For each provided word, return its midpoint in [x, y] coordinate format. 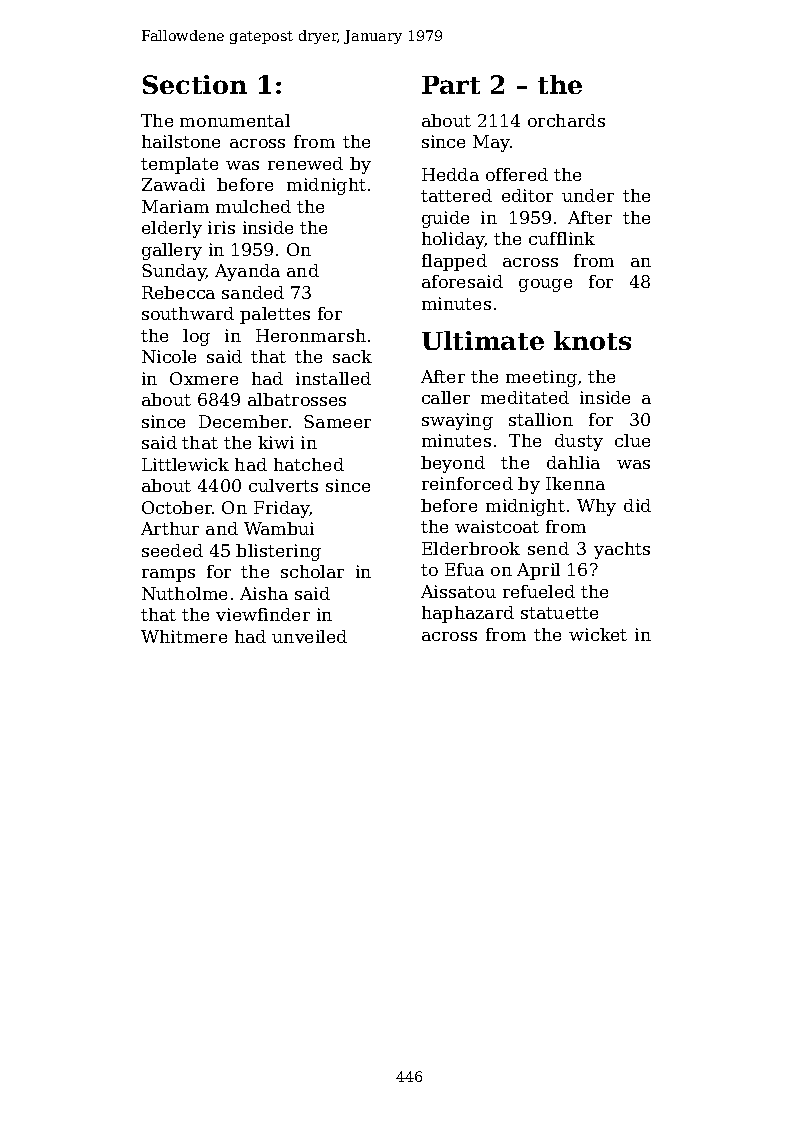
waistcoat [497, 526]
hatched [309, 464]
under [588, 195]
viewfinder [263, 614]
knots [592, 340]
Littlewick [185, 464]
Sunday [174, 272]
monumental [235, 120]
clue [632, 440]
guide [445, 219]
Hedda [450, 174]
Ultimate [483, 340]
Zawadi [173, 184]
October [177, 507]
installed [333, 378]
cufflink [562, 238]
